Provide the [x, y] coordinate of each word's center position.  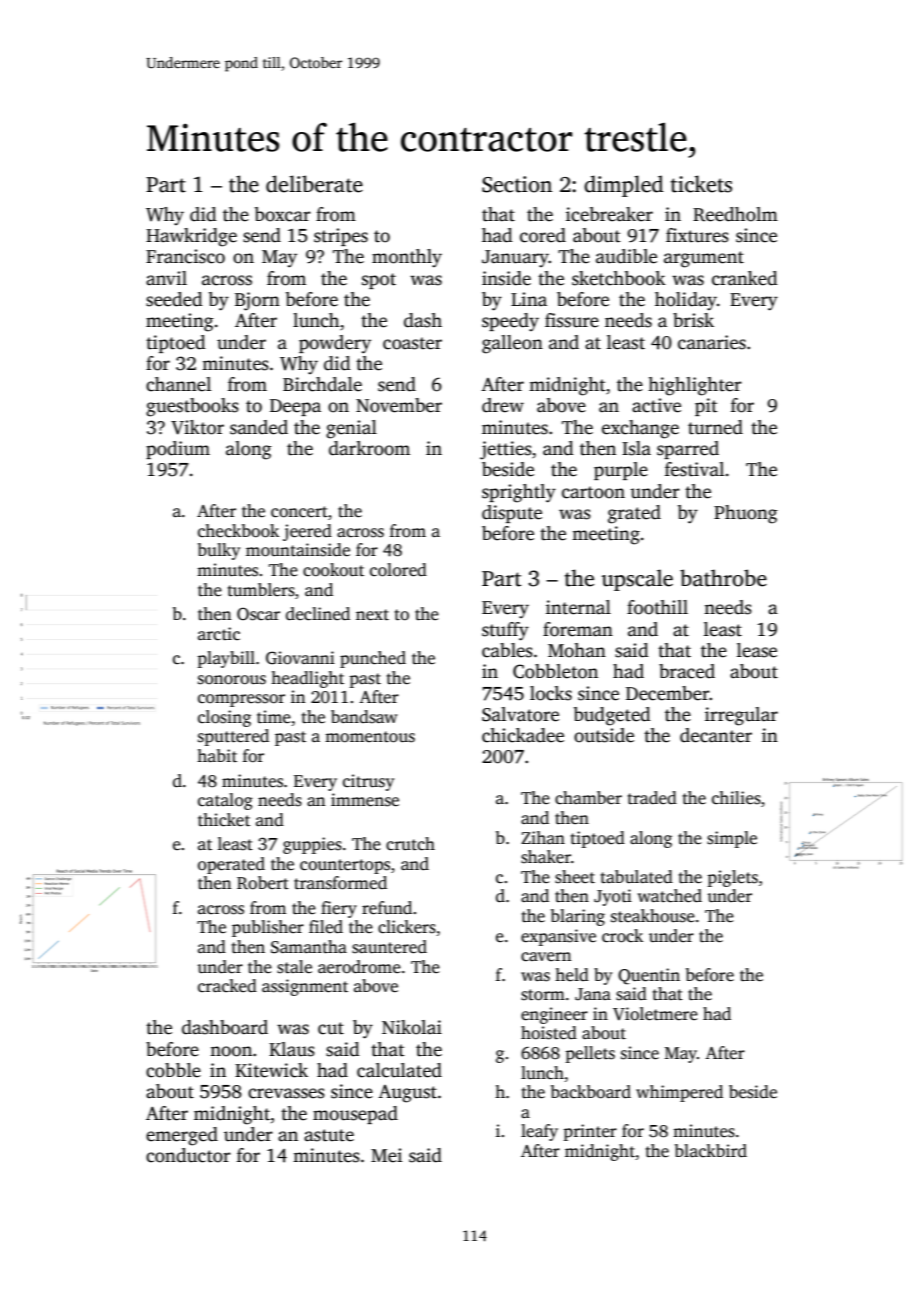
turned [715, 427]
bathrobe [723, 578]
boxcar [283, 214]
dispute [512, 514]
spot [379, 281]
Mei [386, 1155]
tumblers [261, 590]
